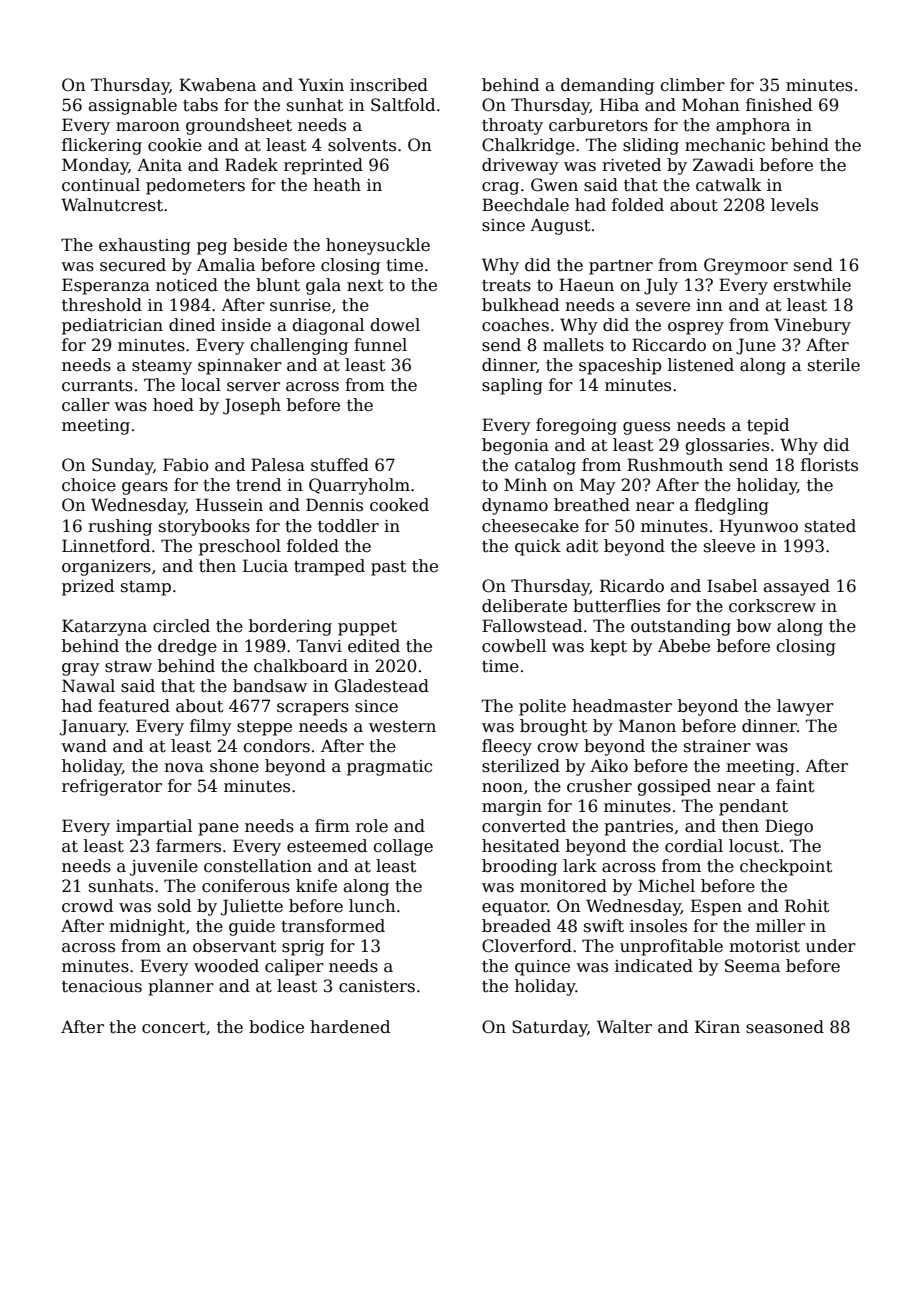 This document has width=924, height=1308. What do you see at coordinates (389, 85) in the document?
I see `inscribed` at bounding box center [389, 85].
